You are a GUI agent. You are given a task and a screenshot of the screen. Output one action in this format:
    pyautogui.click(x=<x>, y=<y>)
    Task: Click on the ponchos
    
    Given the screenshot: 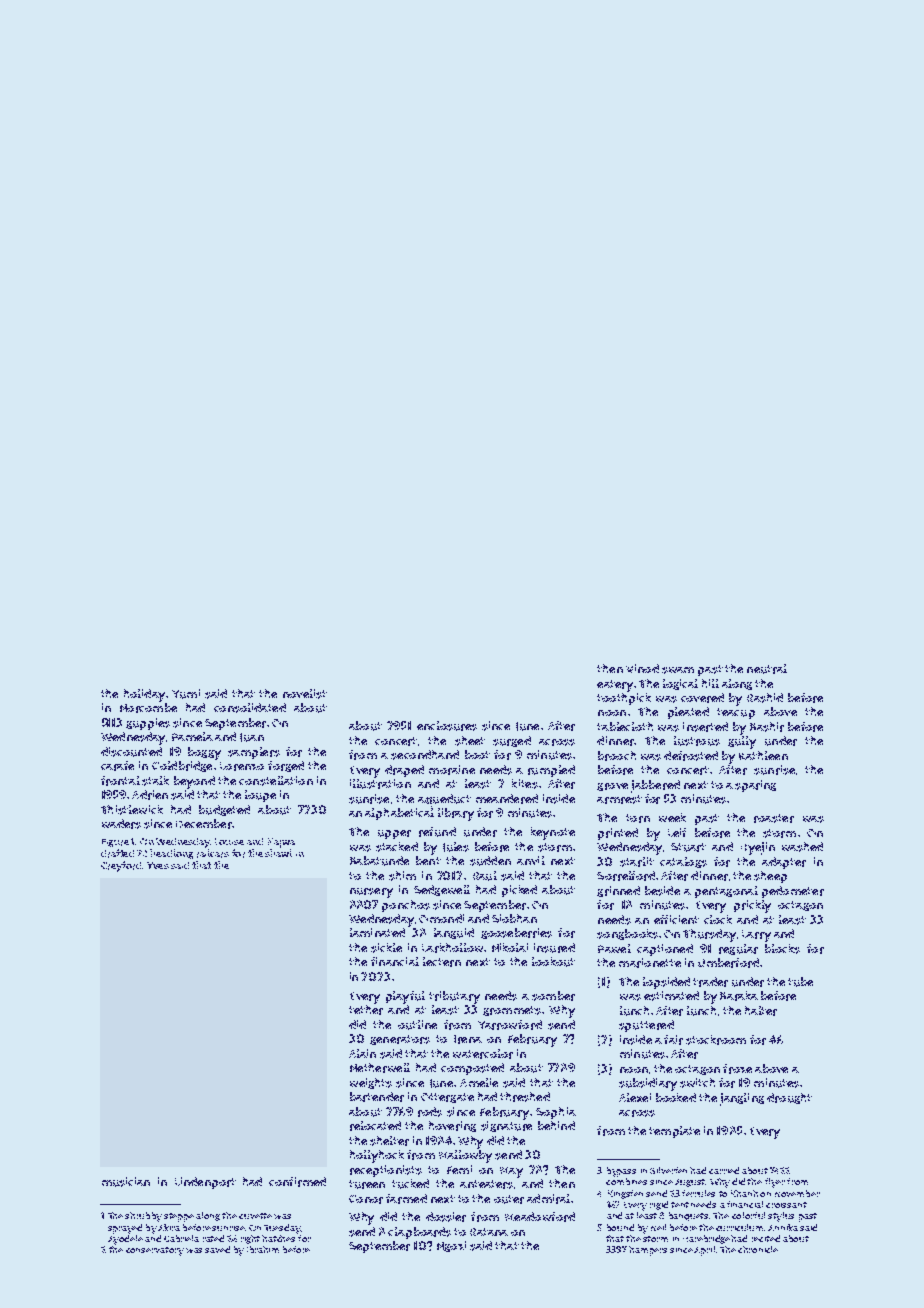 What is the action you would take?
    pyautogui.click(x=406, y=906)
